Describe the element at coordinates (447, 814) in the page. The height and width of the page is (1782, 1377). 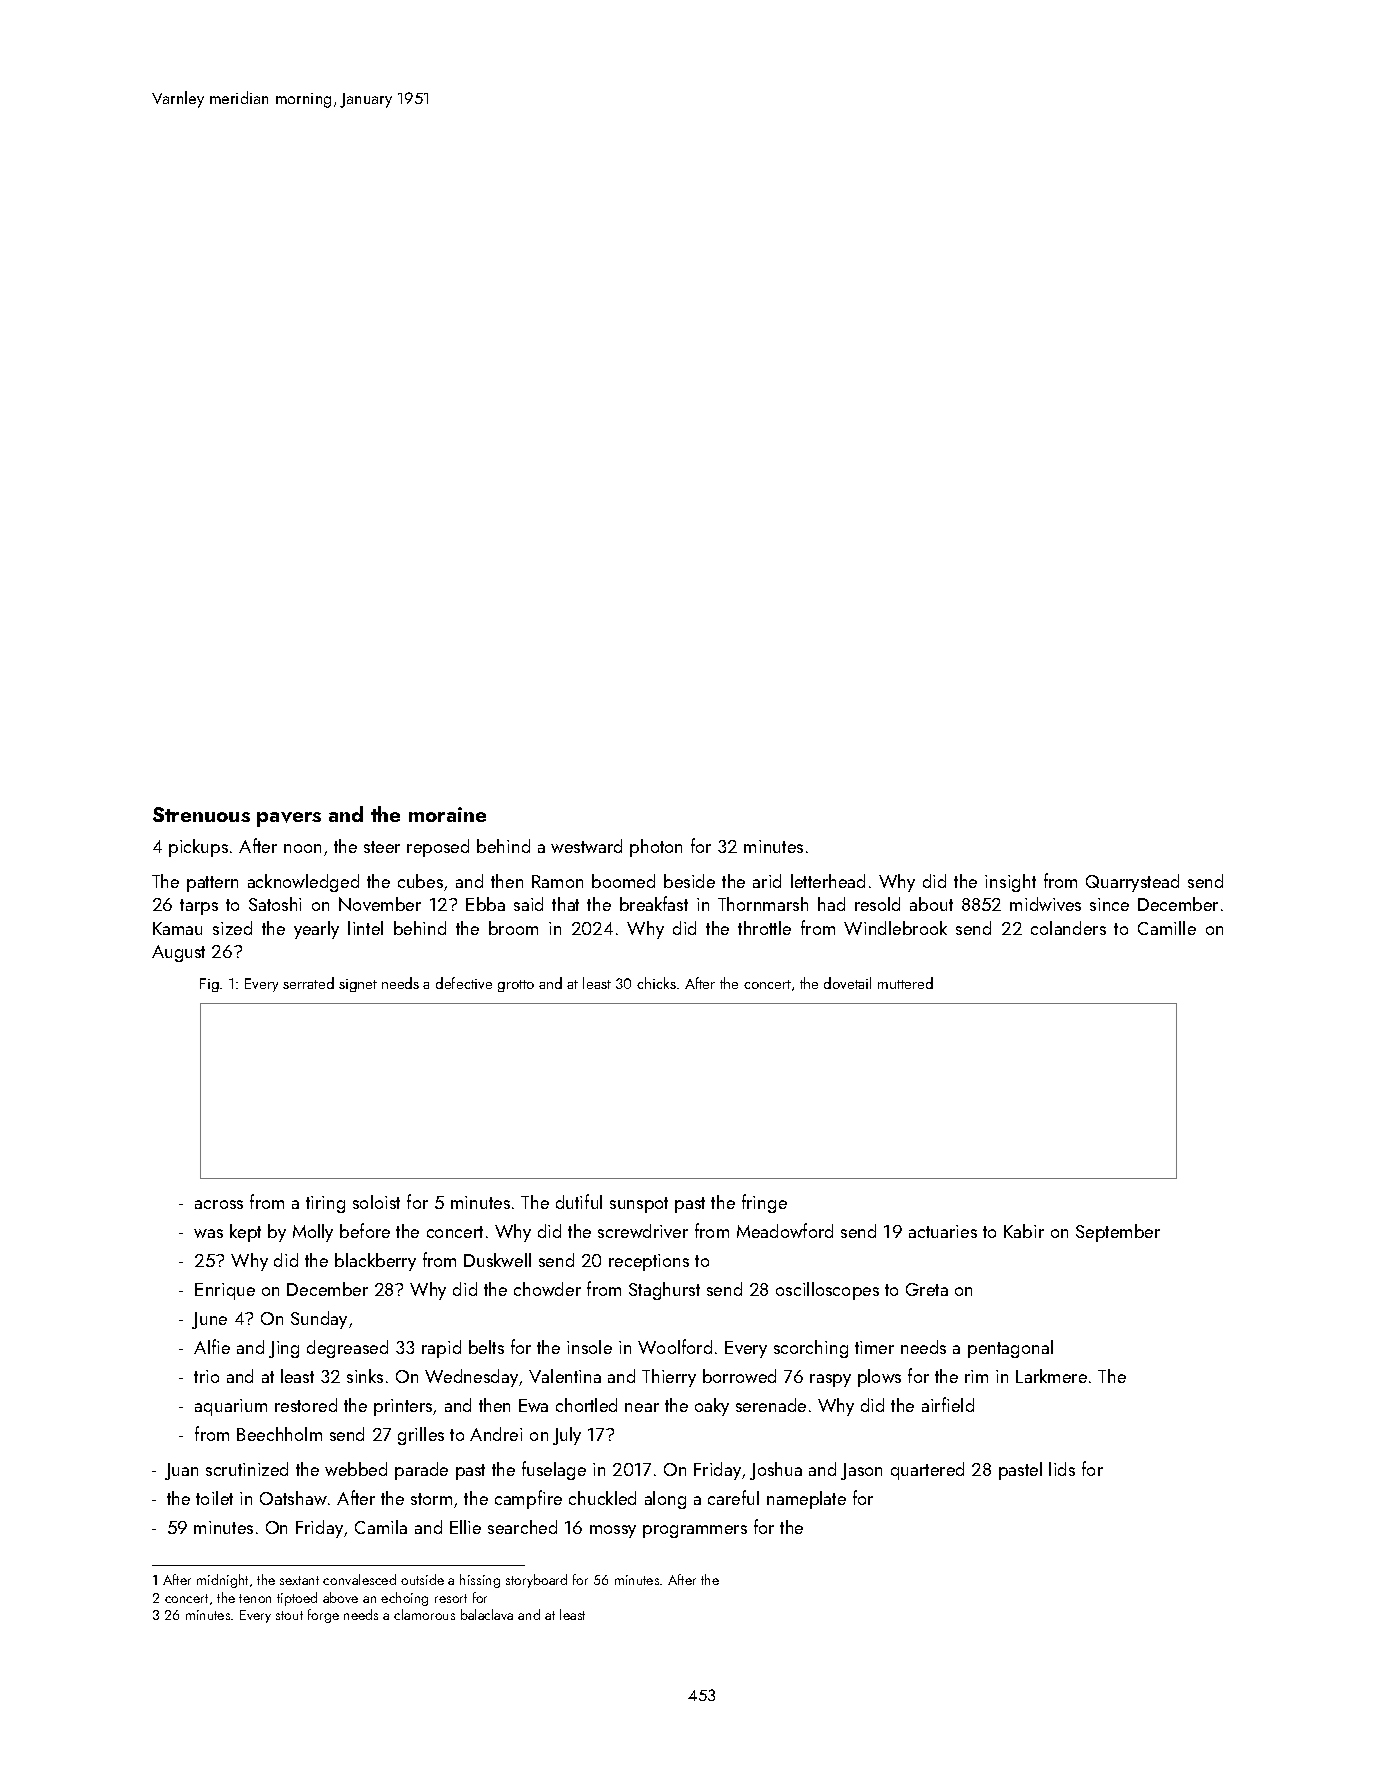
I see `moraine` at that location.
